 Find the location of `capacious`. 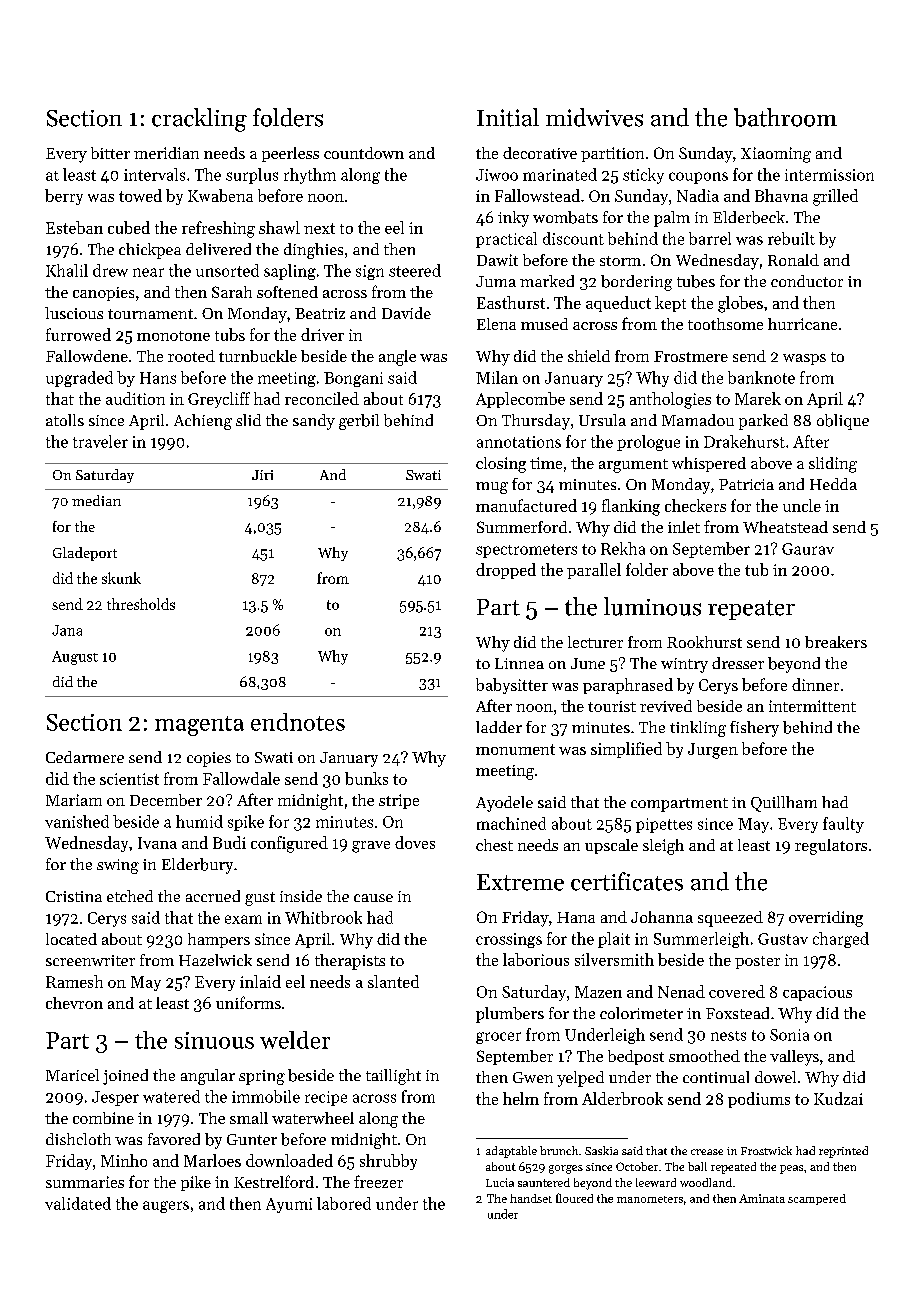

capacious is located at coordinates (817, 993).
